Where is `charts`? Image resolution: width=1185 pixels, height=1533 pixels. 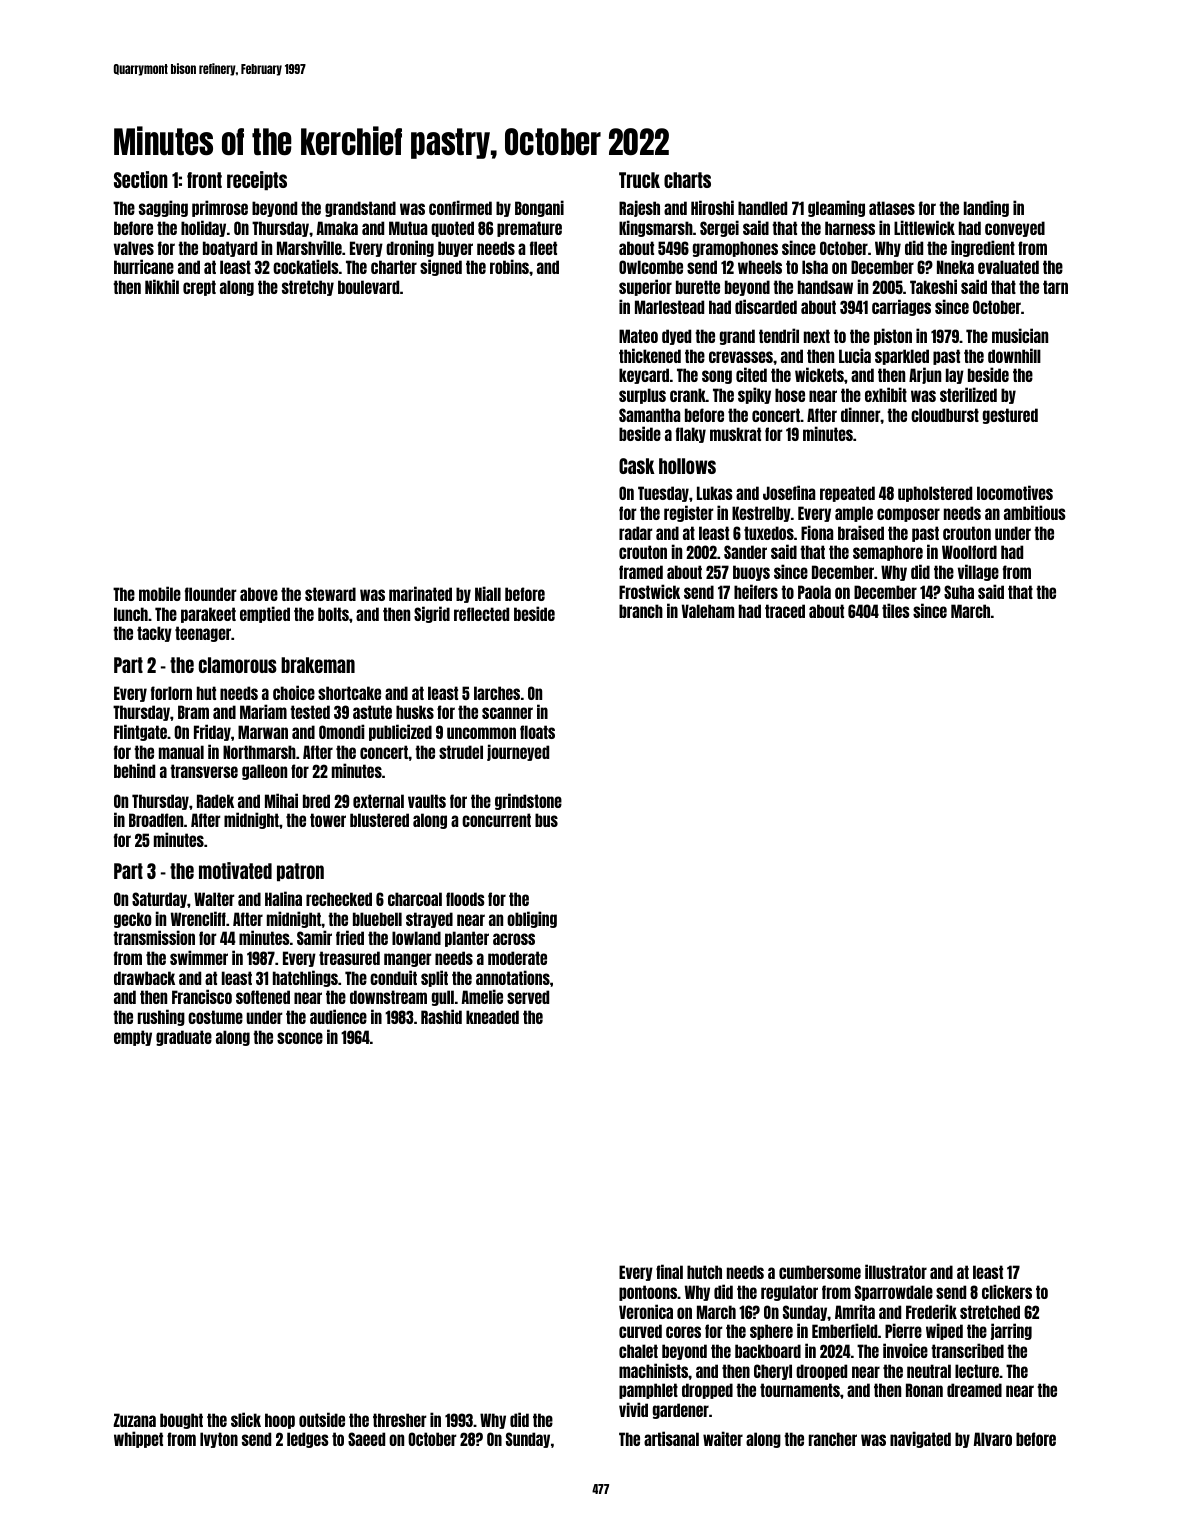
charts is located at coordinates (687, 180).
